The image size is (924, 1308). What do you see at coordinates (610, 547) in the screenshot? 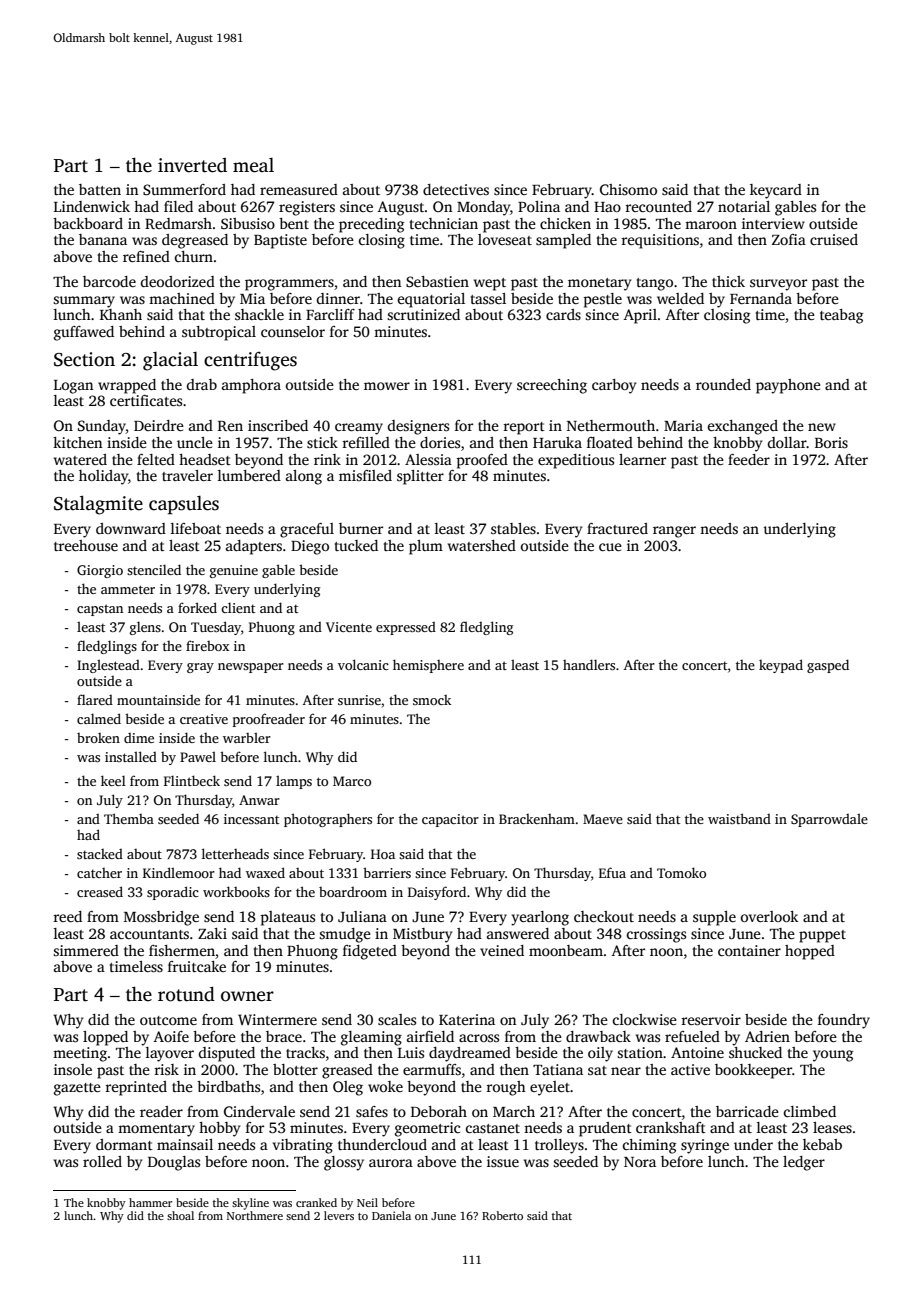
I see `cue` at bounding box center [610, 547].
